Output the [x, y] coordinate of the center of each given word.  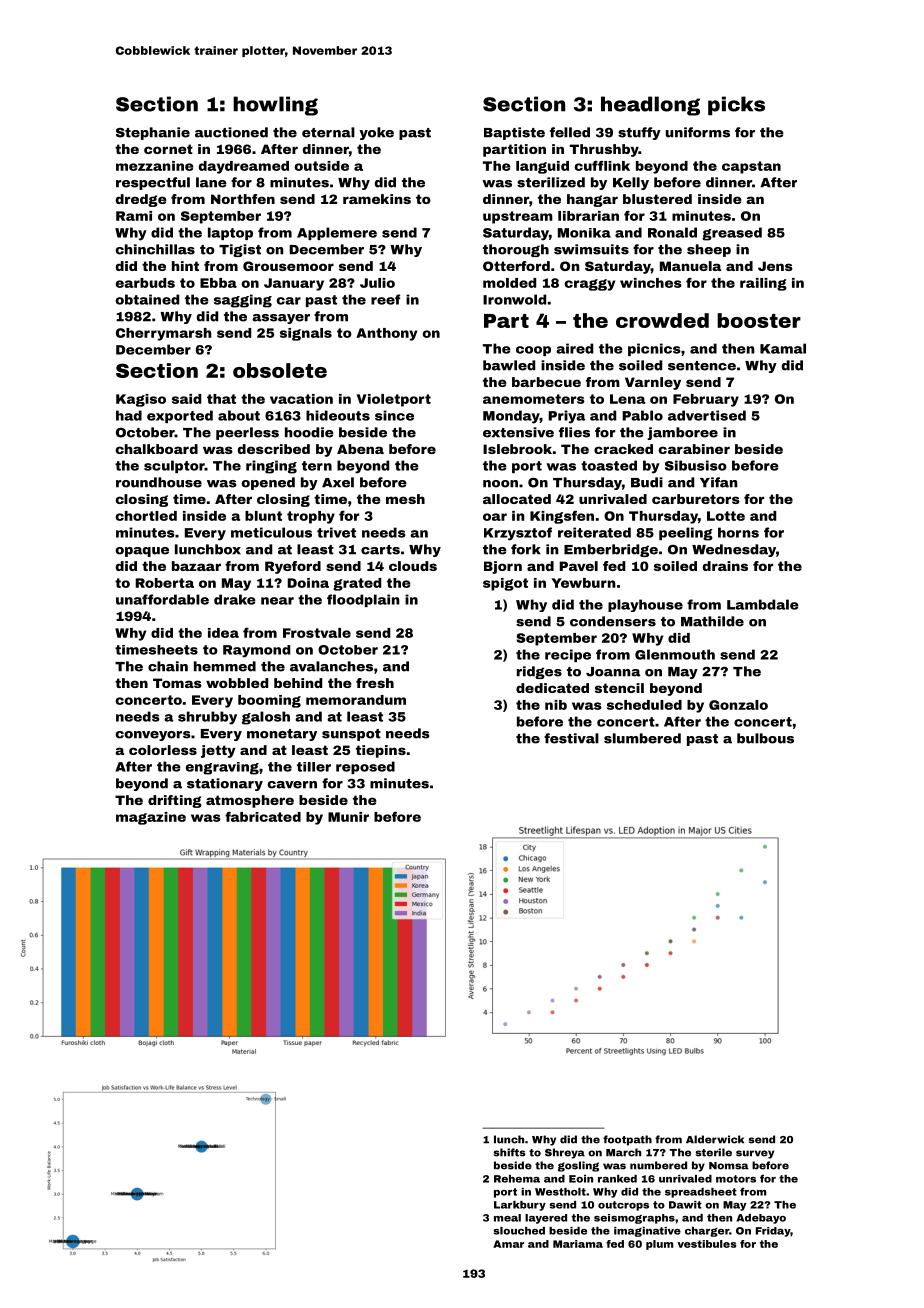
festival [571, 738]
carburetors [696, 499]
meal [507, 1218]
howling [275, 106]
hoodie [309, 432]
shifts [510, 1152]
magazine [151, 818]
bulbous [765, 738]
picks [736, 105]
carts [380, 550]
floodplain [363, 600]
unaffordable [162, 599]
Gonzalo [738, 705]
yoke [376, 133]
